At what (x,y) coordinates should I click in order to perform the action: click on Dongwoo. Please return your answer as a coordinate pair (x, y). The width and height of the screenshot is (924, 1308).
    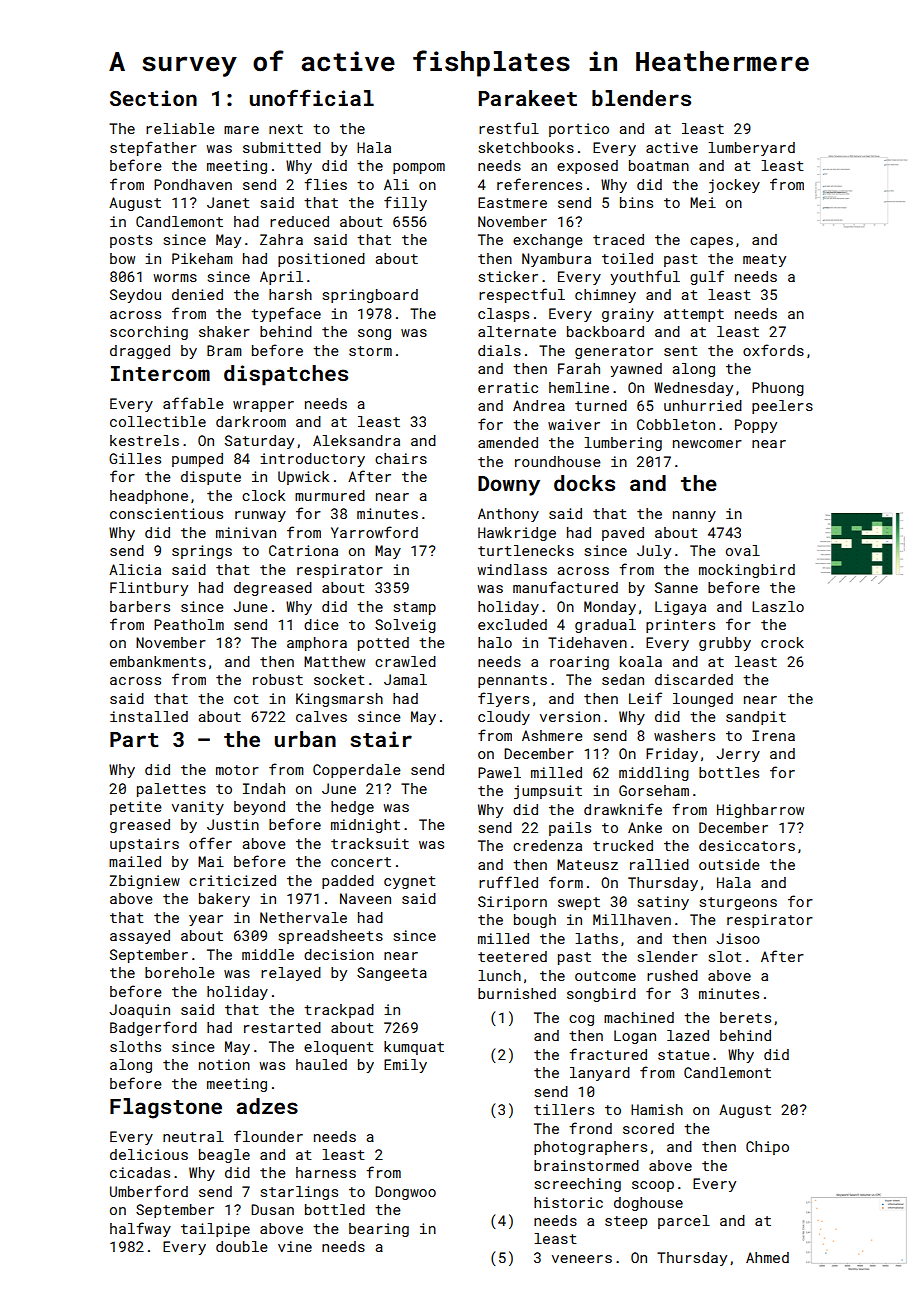
    Looking at the image, I should click on (405, 1193).
